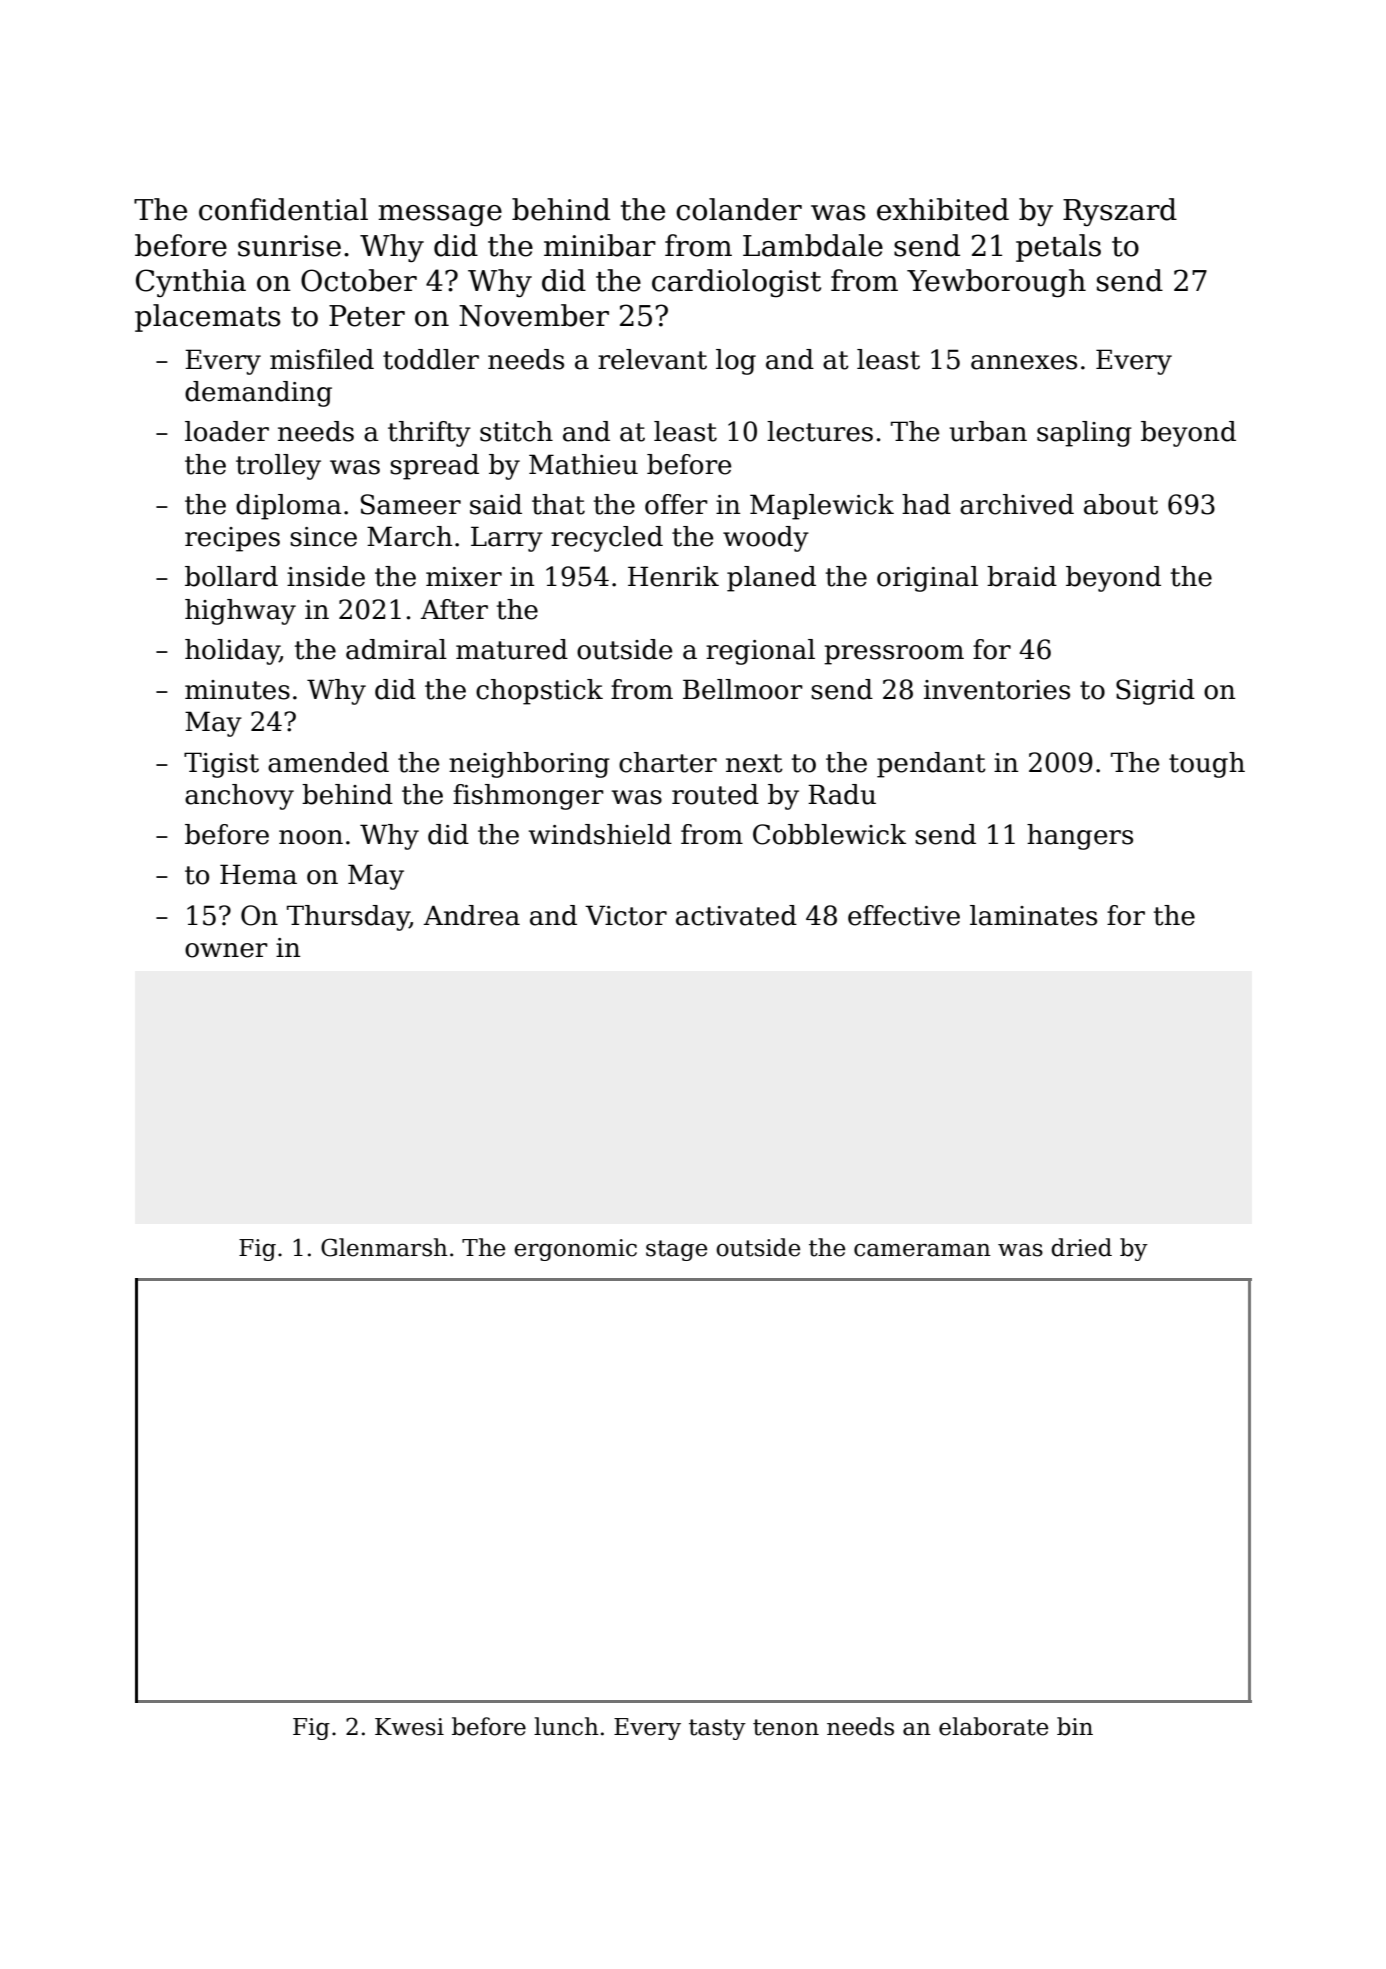 This page has height=1969, width=1386. I want to click on colander, so click(739, 209).
